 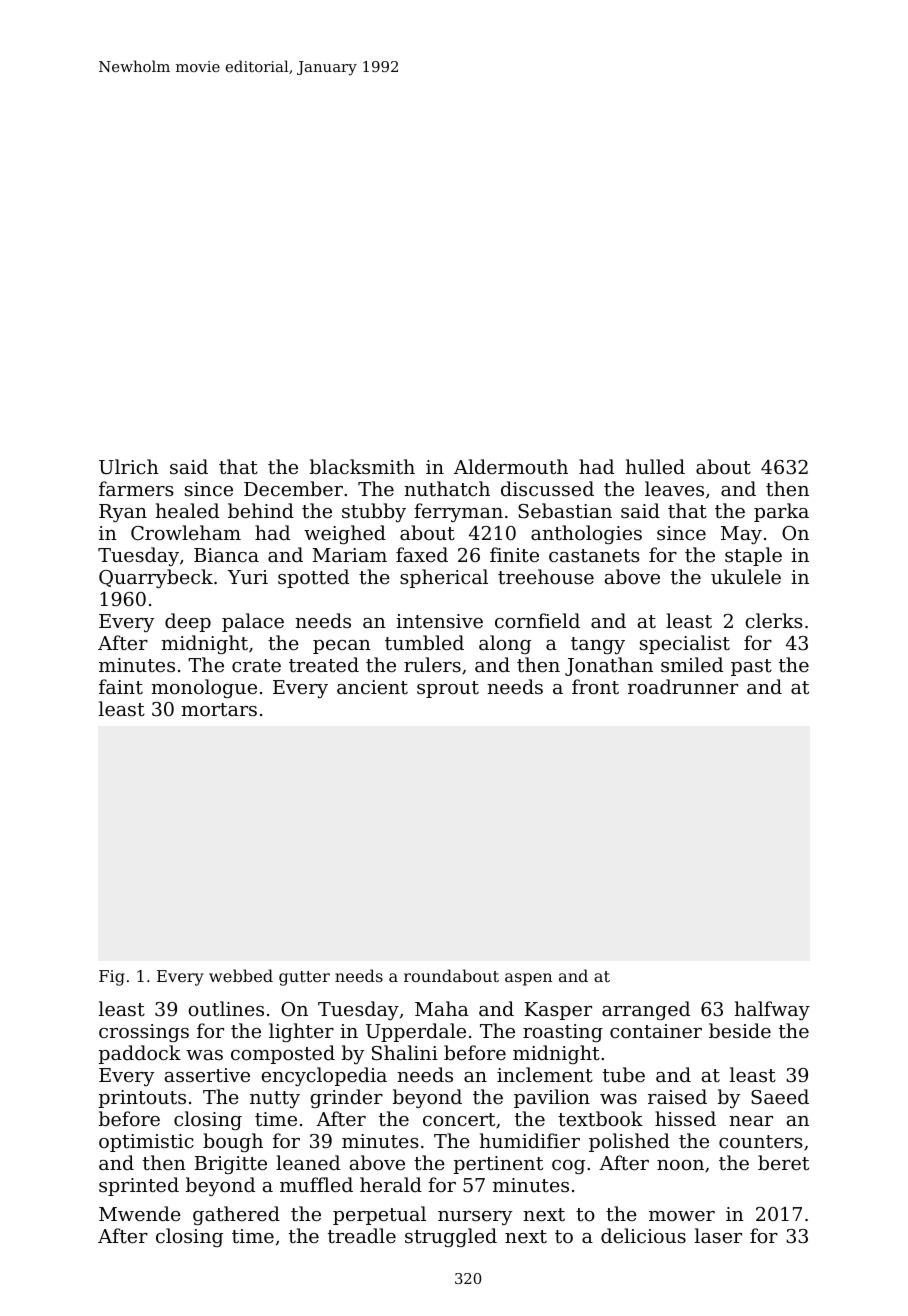 I want to click on optimistic, so click(x=146, y=1143).
